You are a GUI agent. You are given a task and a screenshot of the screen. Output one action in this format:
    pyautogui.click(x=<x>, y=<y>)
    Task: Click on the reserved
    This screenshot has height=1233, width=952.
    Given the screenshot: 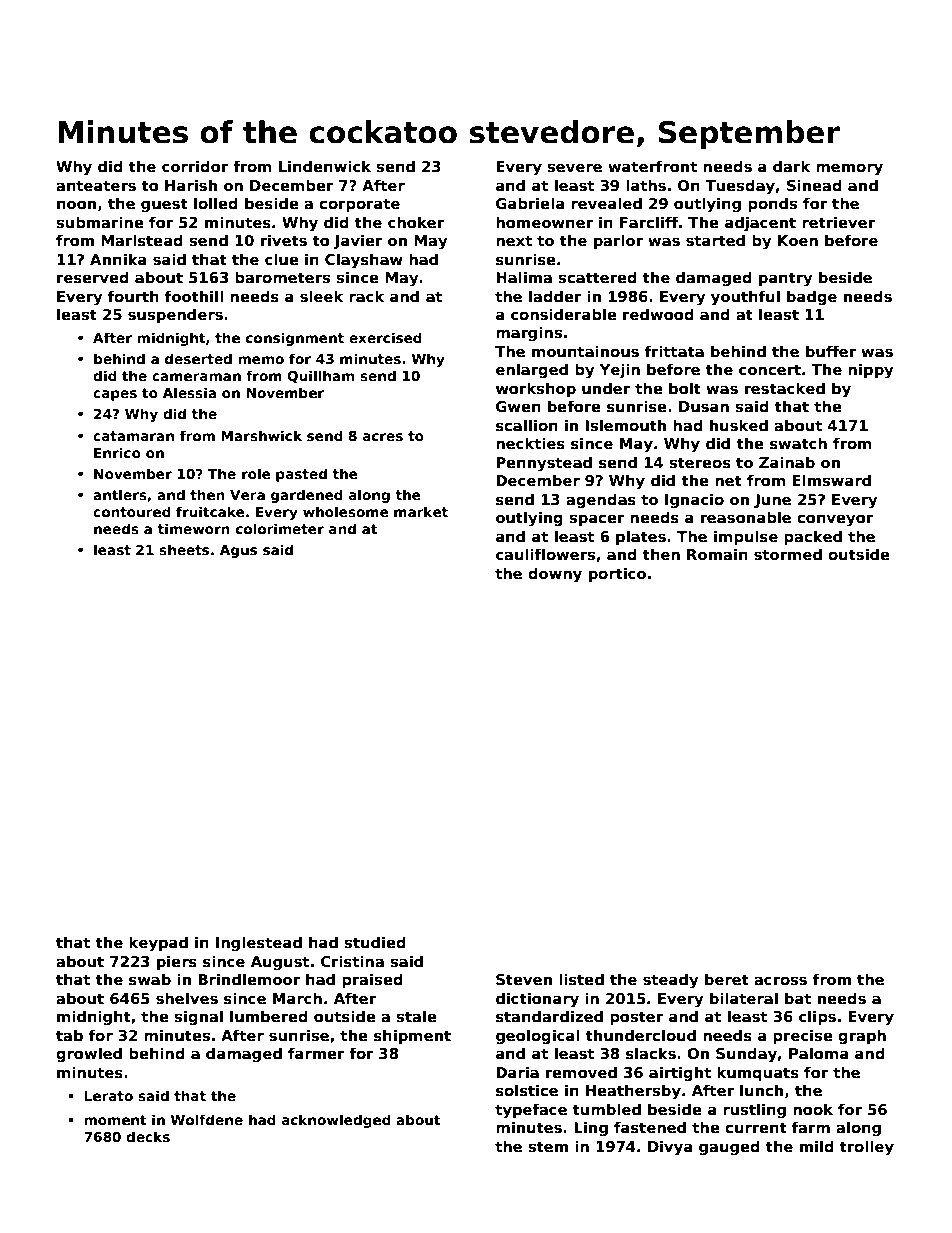 What is the action you would take?
    pyautogui.click(x=93, y=277)
